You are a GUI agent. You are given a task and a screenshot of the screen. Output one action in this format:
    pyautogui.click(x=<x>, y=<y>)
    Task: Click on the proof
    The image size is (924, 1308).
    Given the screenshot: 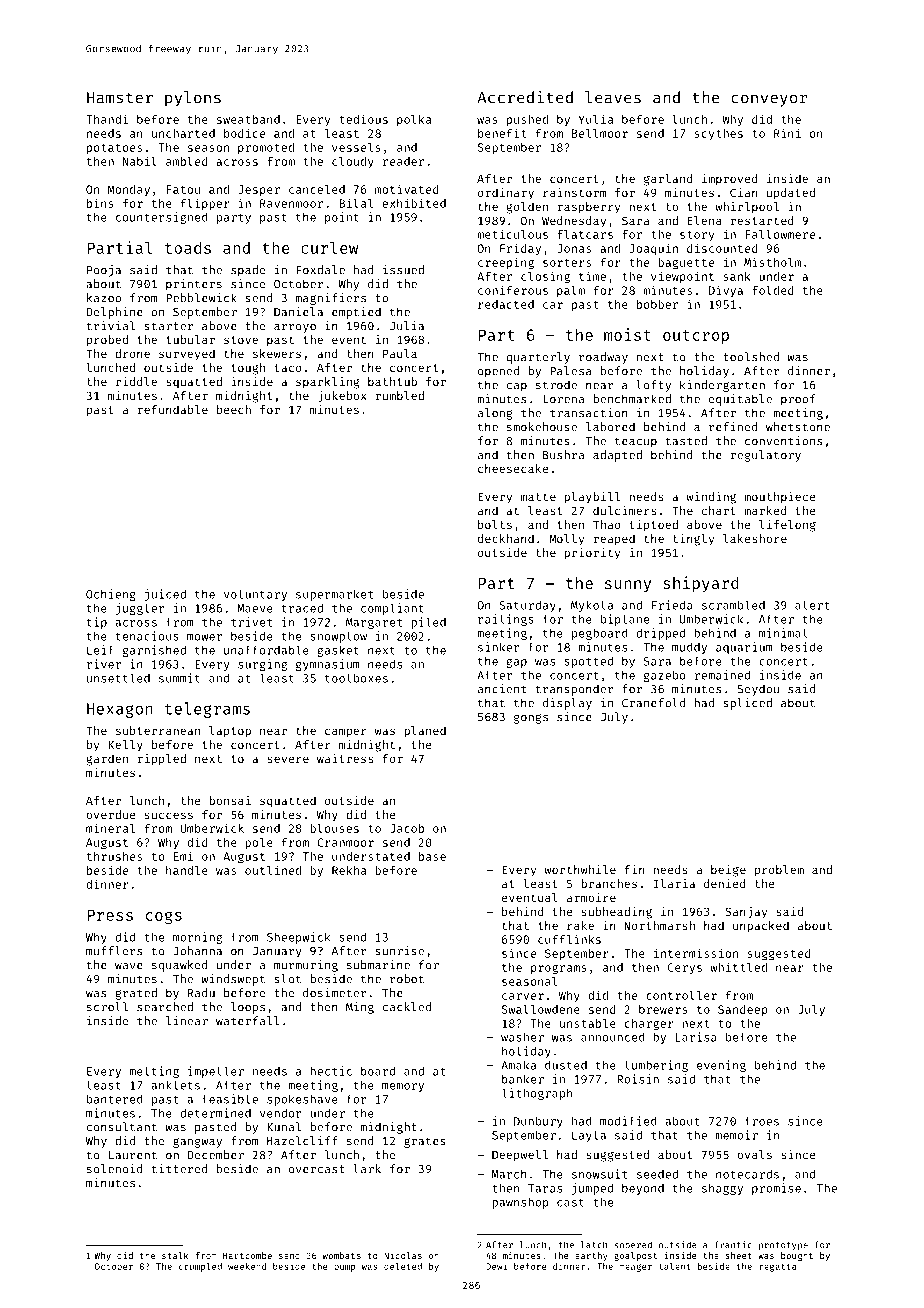 What is the action you would take?
    pyautogui.click(x=798, y=400)
